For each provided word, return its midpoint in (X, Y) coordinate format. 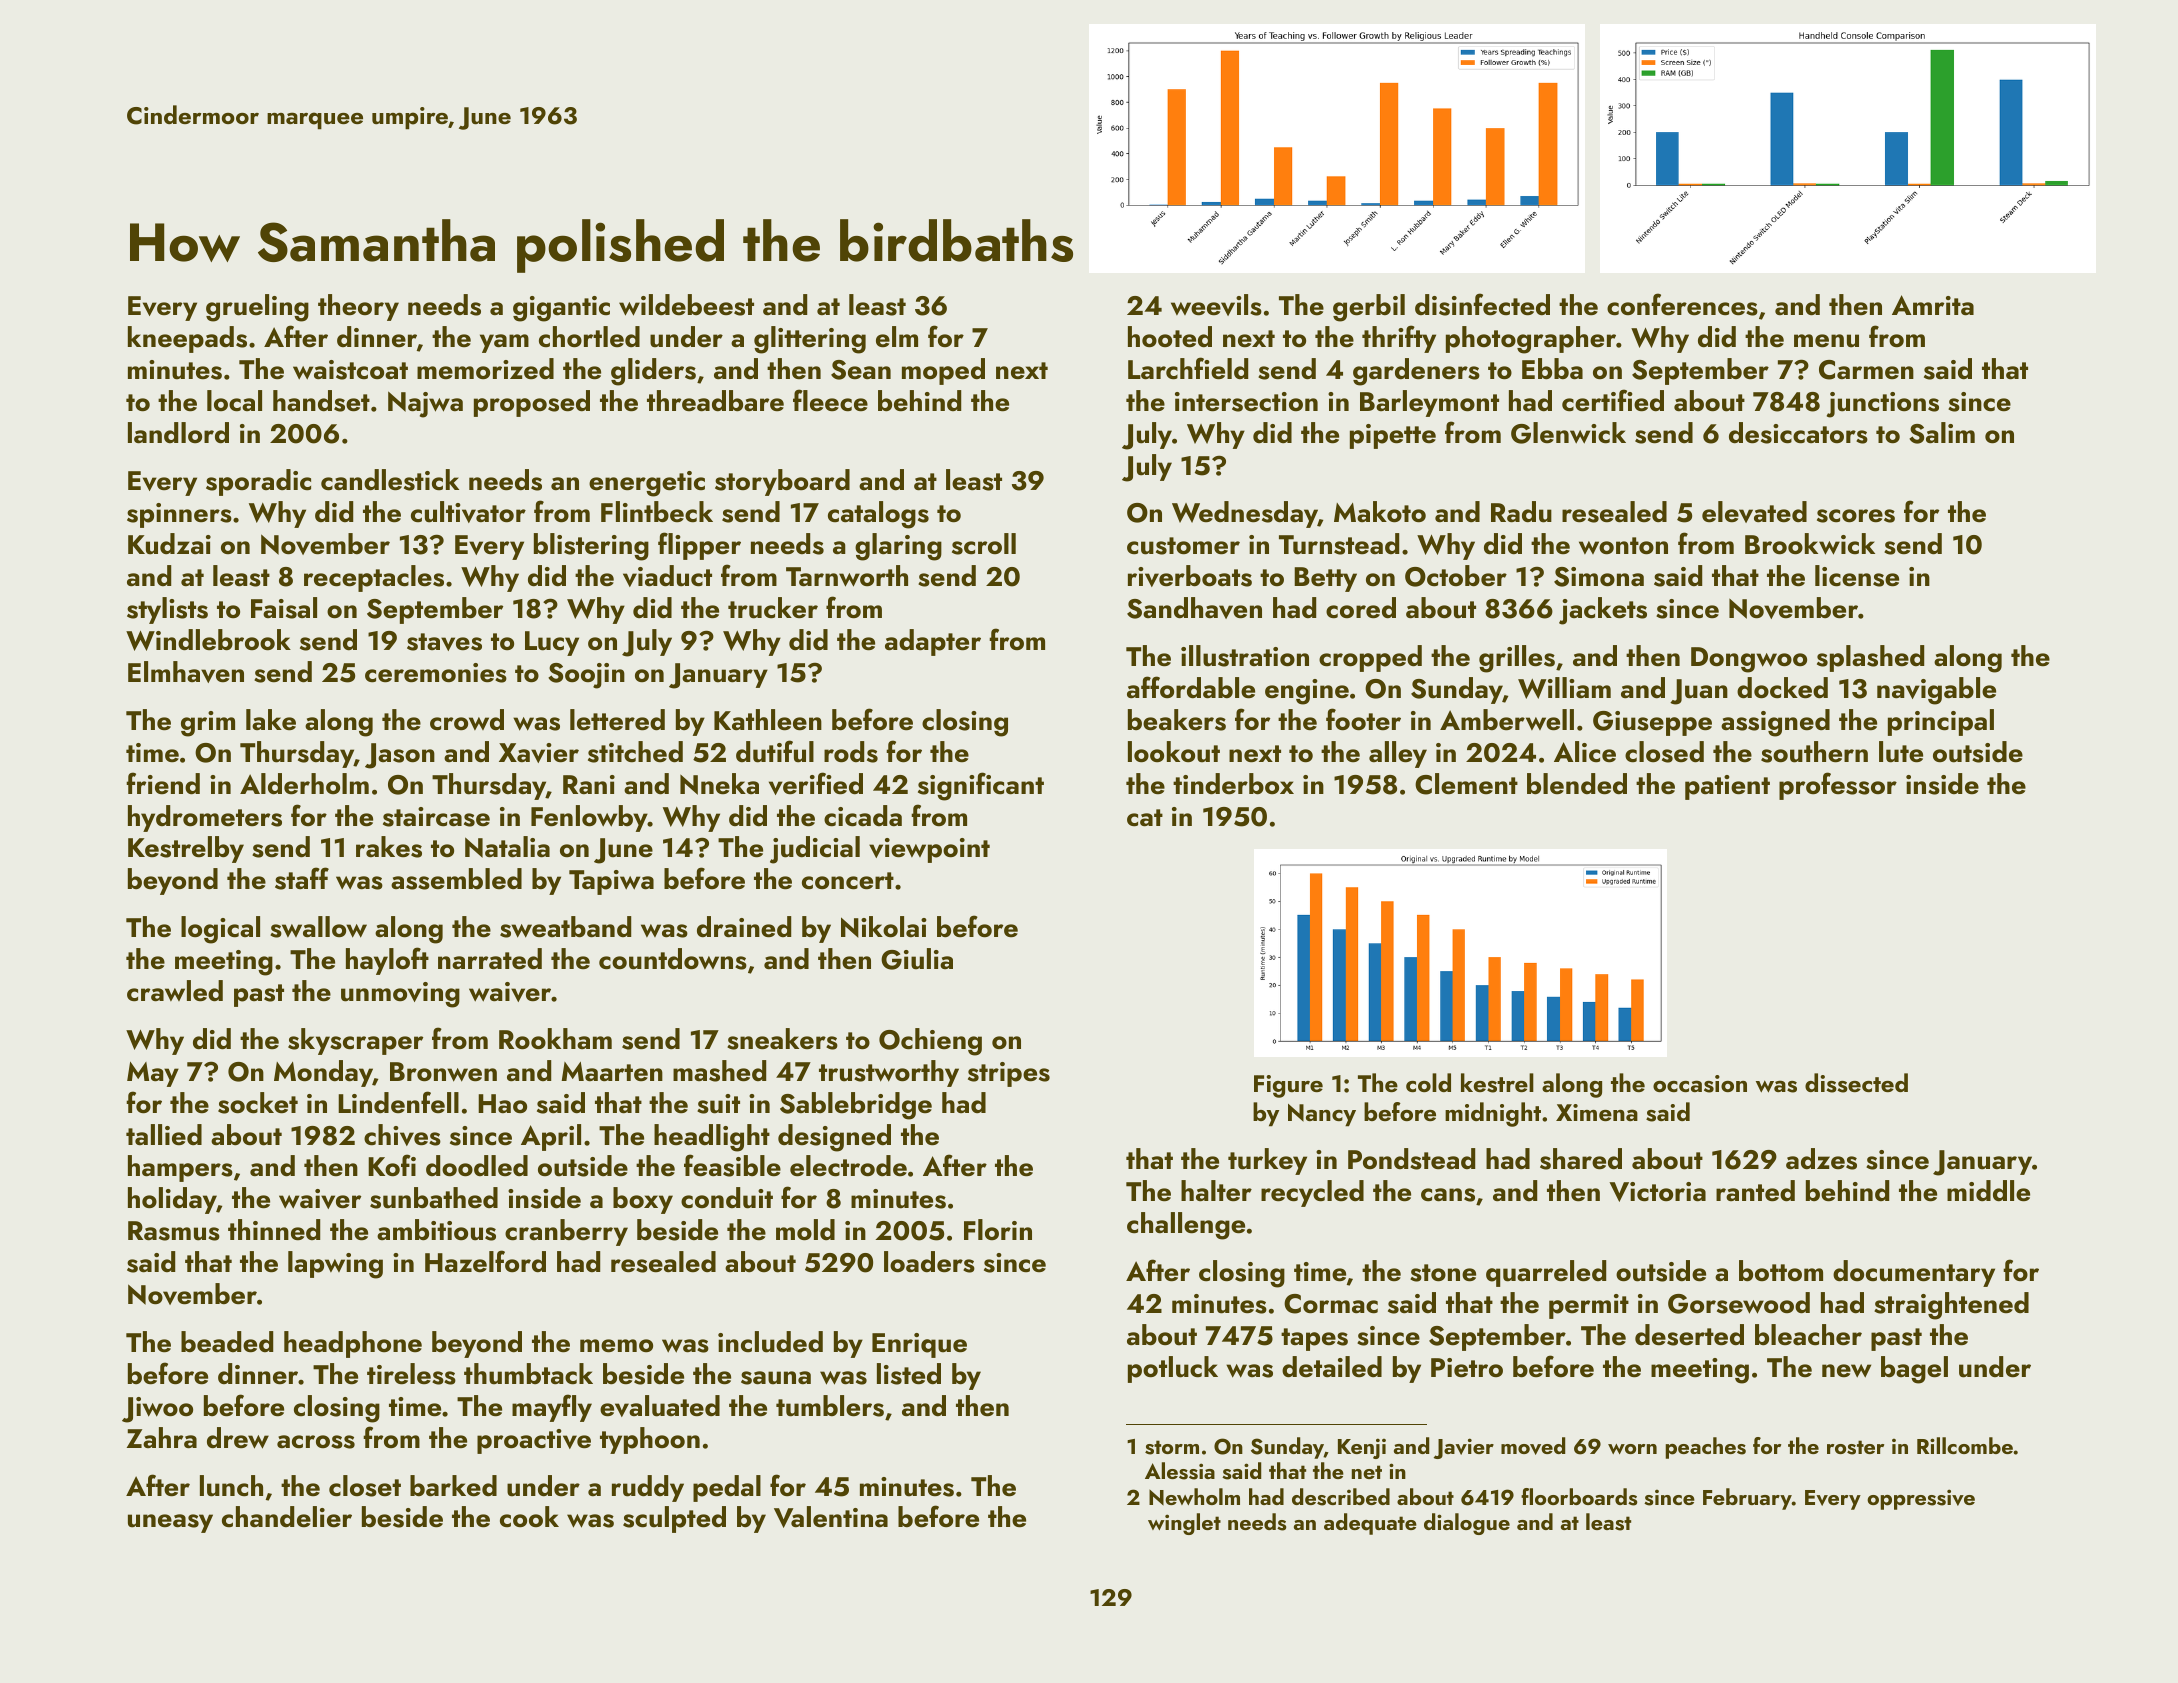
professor (1838, 786)
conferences (1682, 304)
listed (909, 1374)
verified (816, 783)
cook (529, 1517)
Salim (1942, 433)
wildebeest (686, 305)
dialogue (1467, 1524)
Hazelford (485, 1261)
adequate (1370, 1524)
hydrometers (205, 818)
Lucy (552, 643)
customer (1183, 546)
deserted (1689, 1335)
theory (358, 307)
